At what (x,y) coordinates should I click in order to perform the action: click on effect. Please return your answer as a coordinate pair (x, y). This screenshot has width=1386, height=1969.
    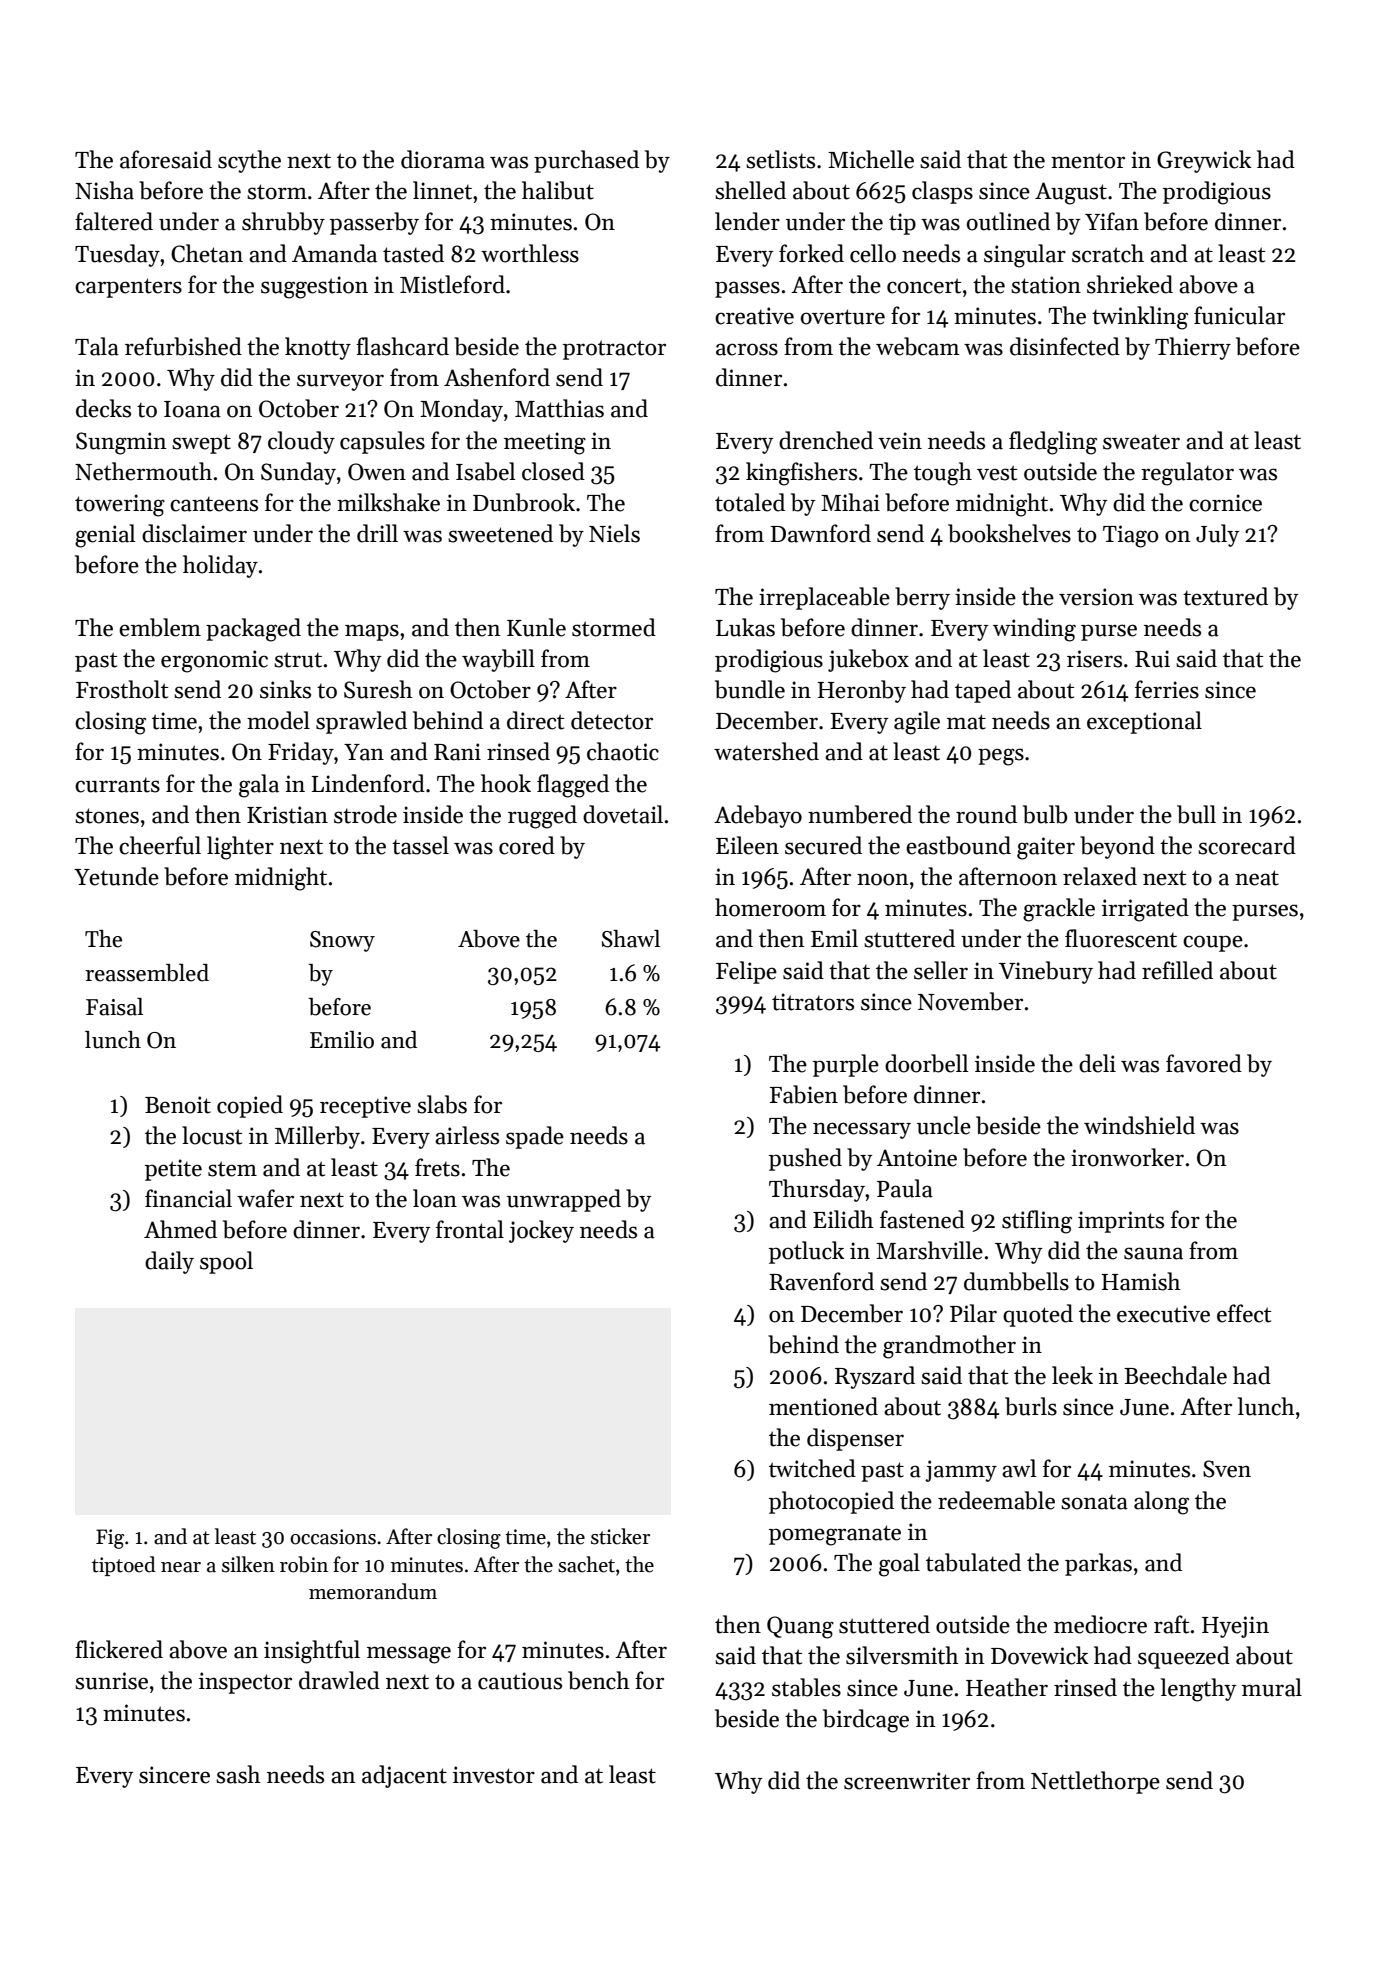
    Looking at the image, I should click on (1244, 1313).
